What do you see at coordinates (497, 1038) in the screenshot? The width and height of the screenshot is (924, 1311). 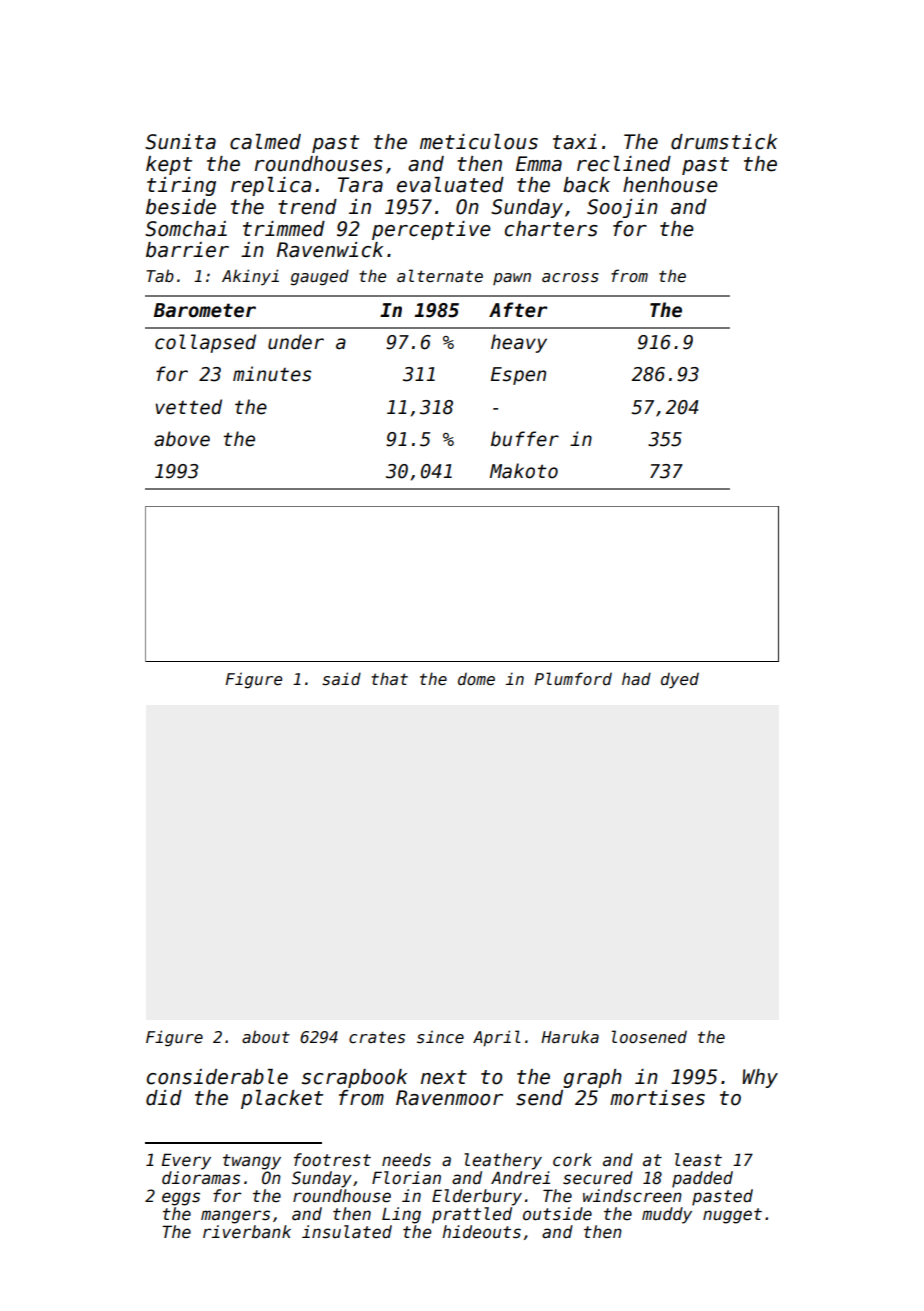 I see `April` at bounding box center [497, 1038].
